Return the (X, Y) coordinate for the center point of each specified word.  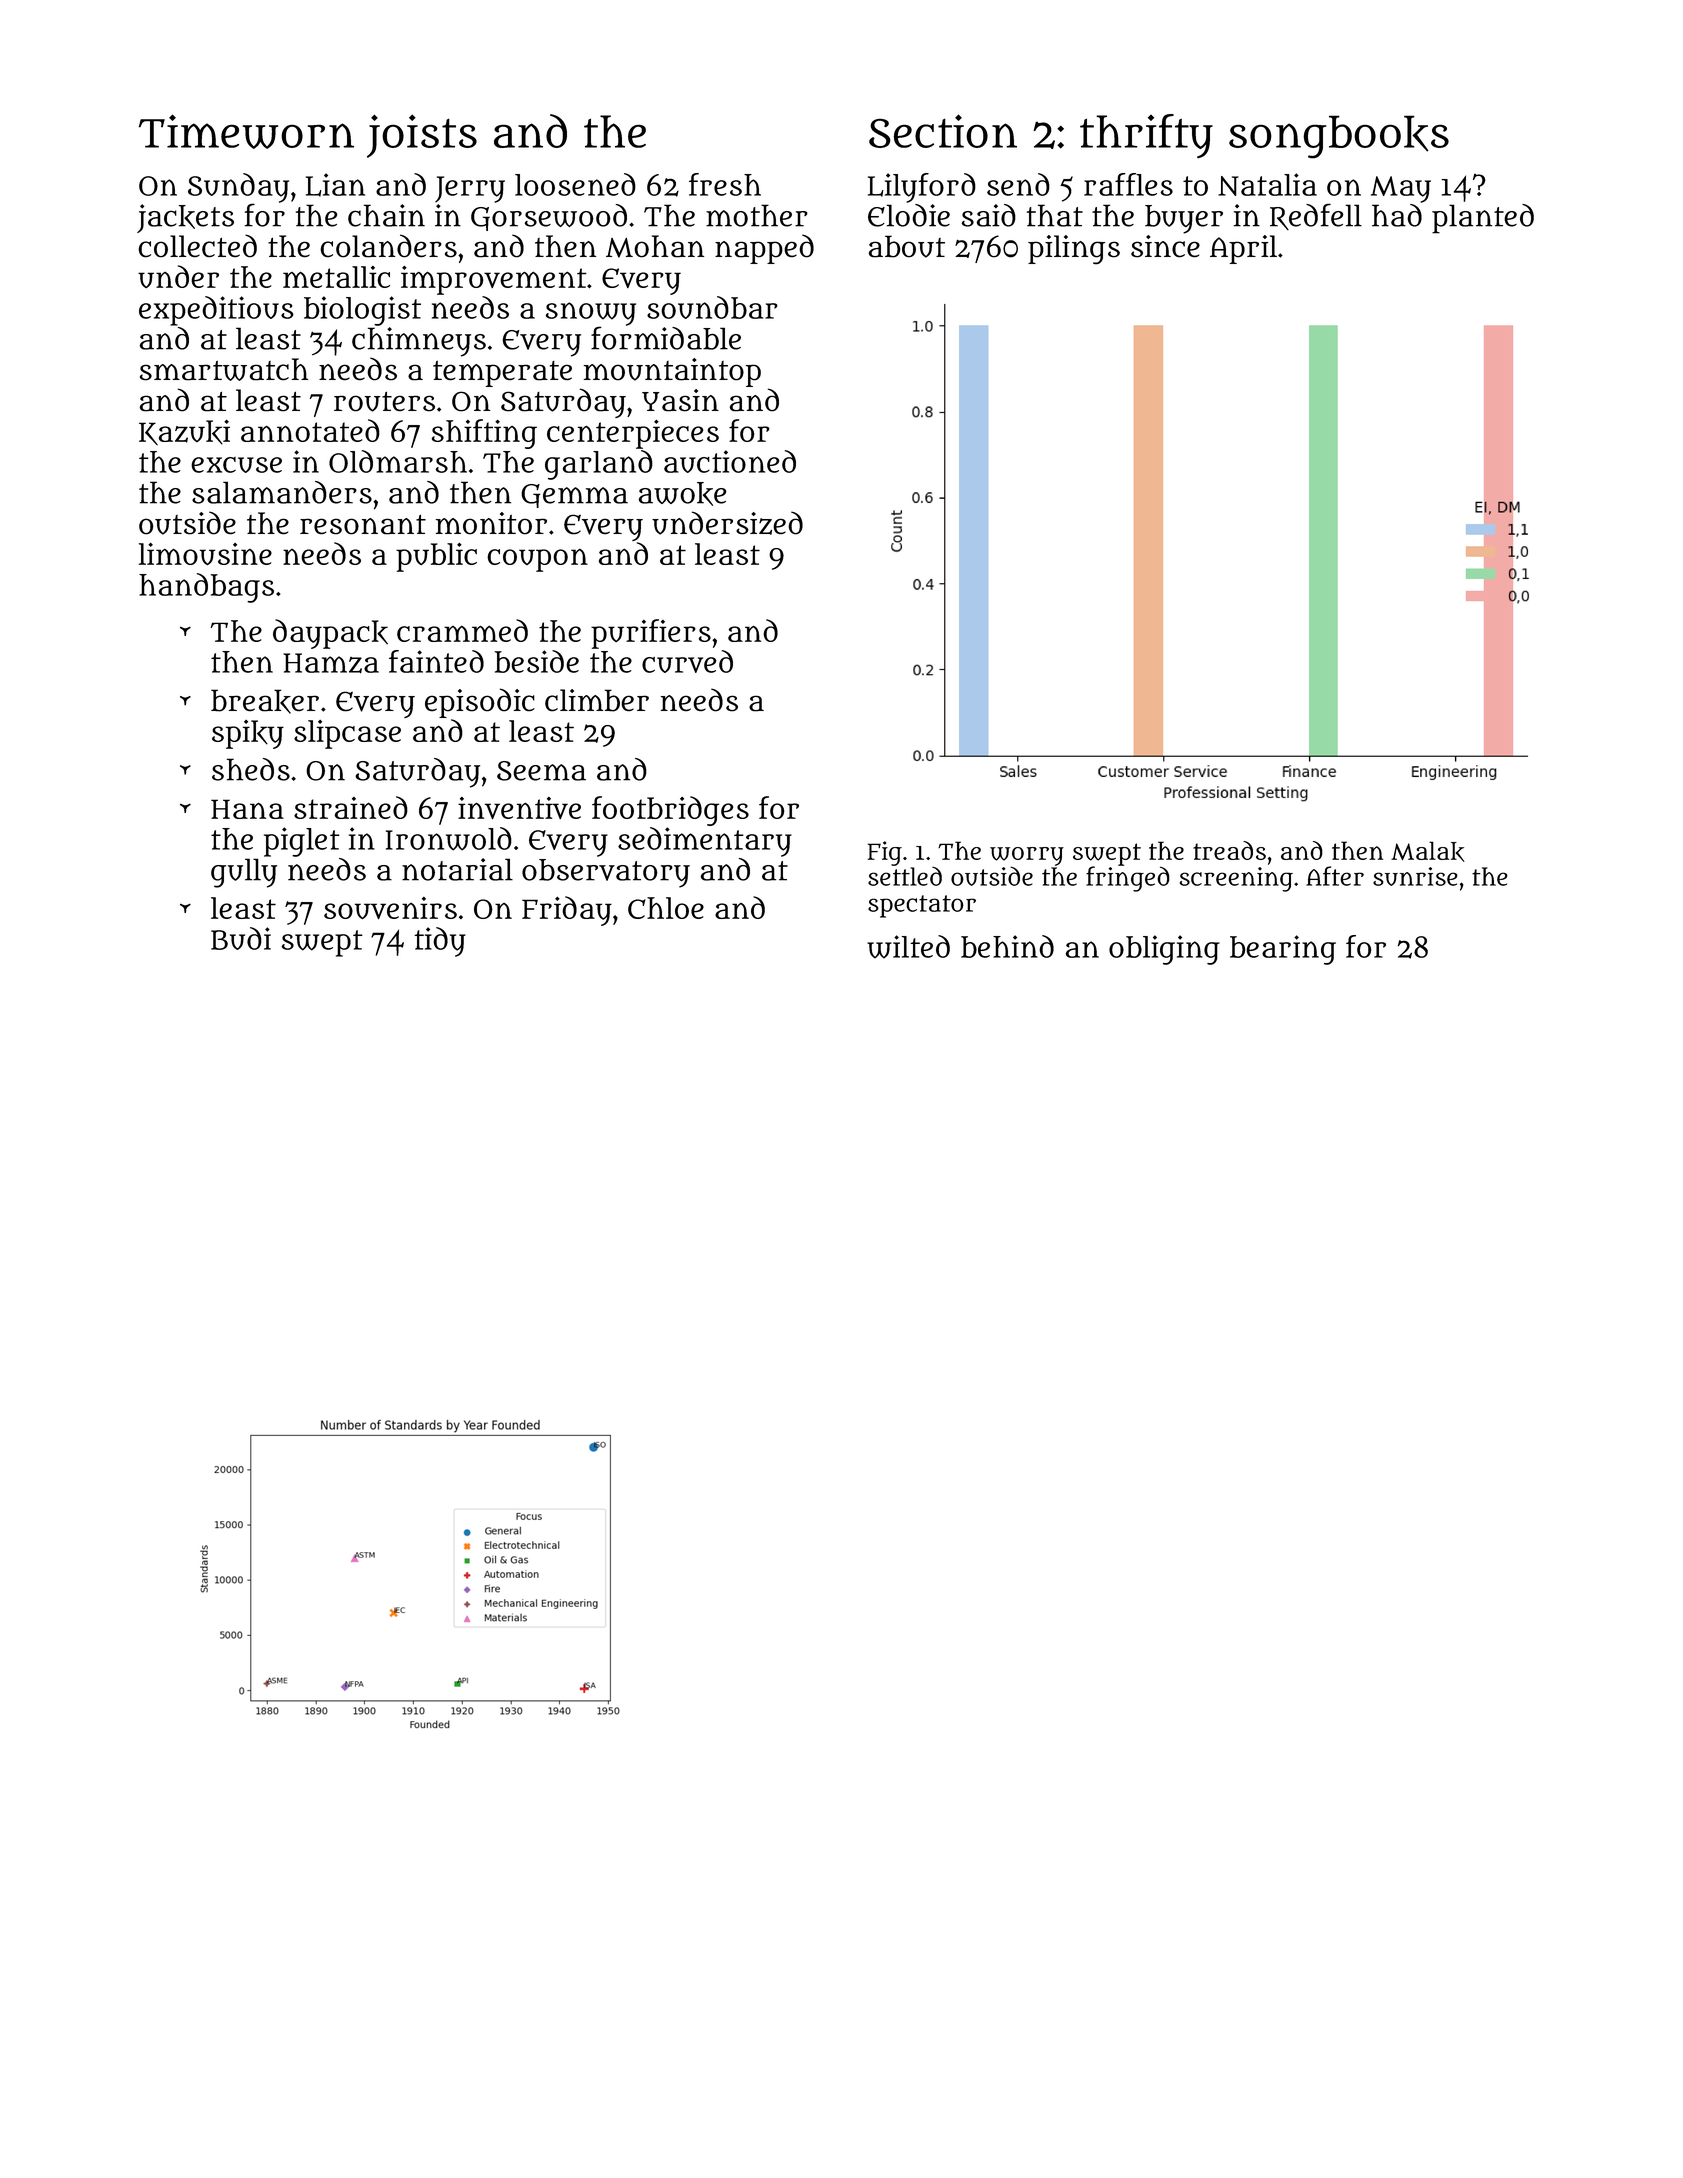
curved (687, 661)
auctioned (730, 461)
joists (422, 136)
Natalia (1267, 184)
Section (943, 131)
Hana (247, 809)
